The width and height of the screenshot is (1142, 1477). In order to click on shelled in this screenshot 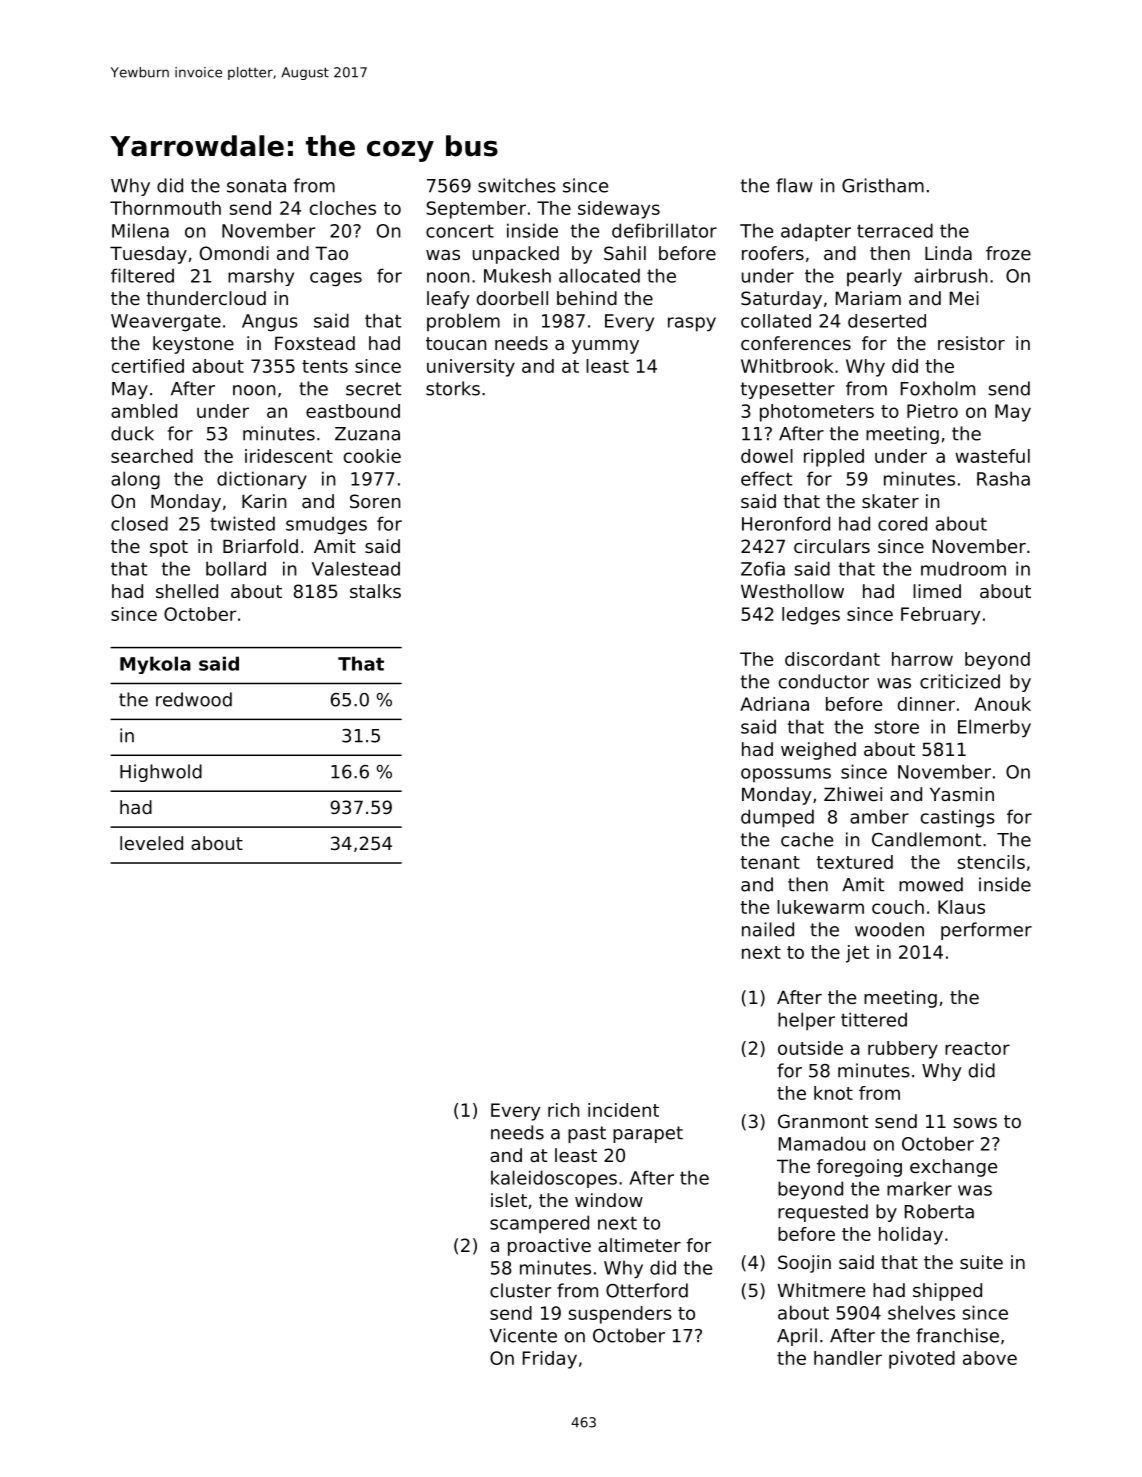, I will do `click(187, 591)`.
